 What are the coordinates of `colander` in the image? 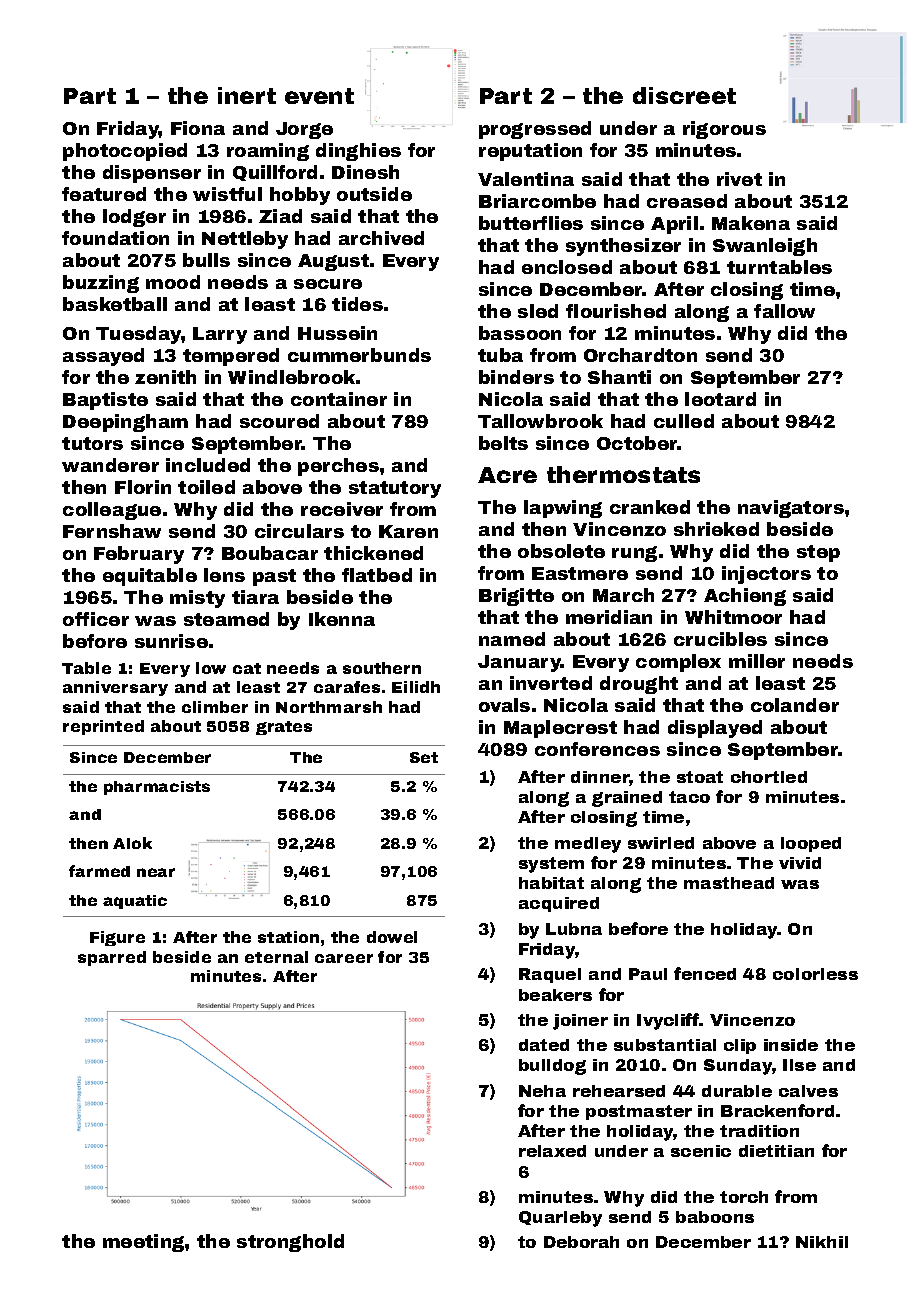 It's located at (795, 705).
